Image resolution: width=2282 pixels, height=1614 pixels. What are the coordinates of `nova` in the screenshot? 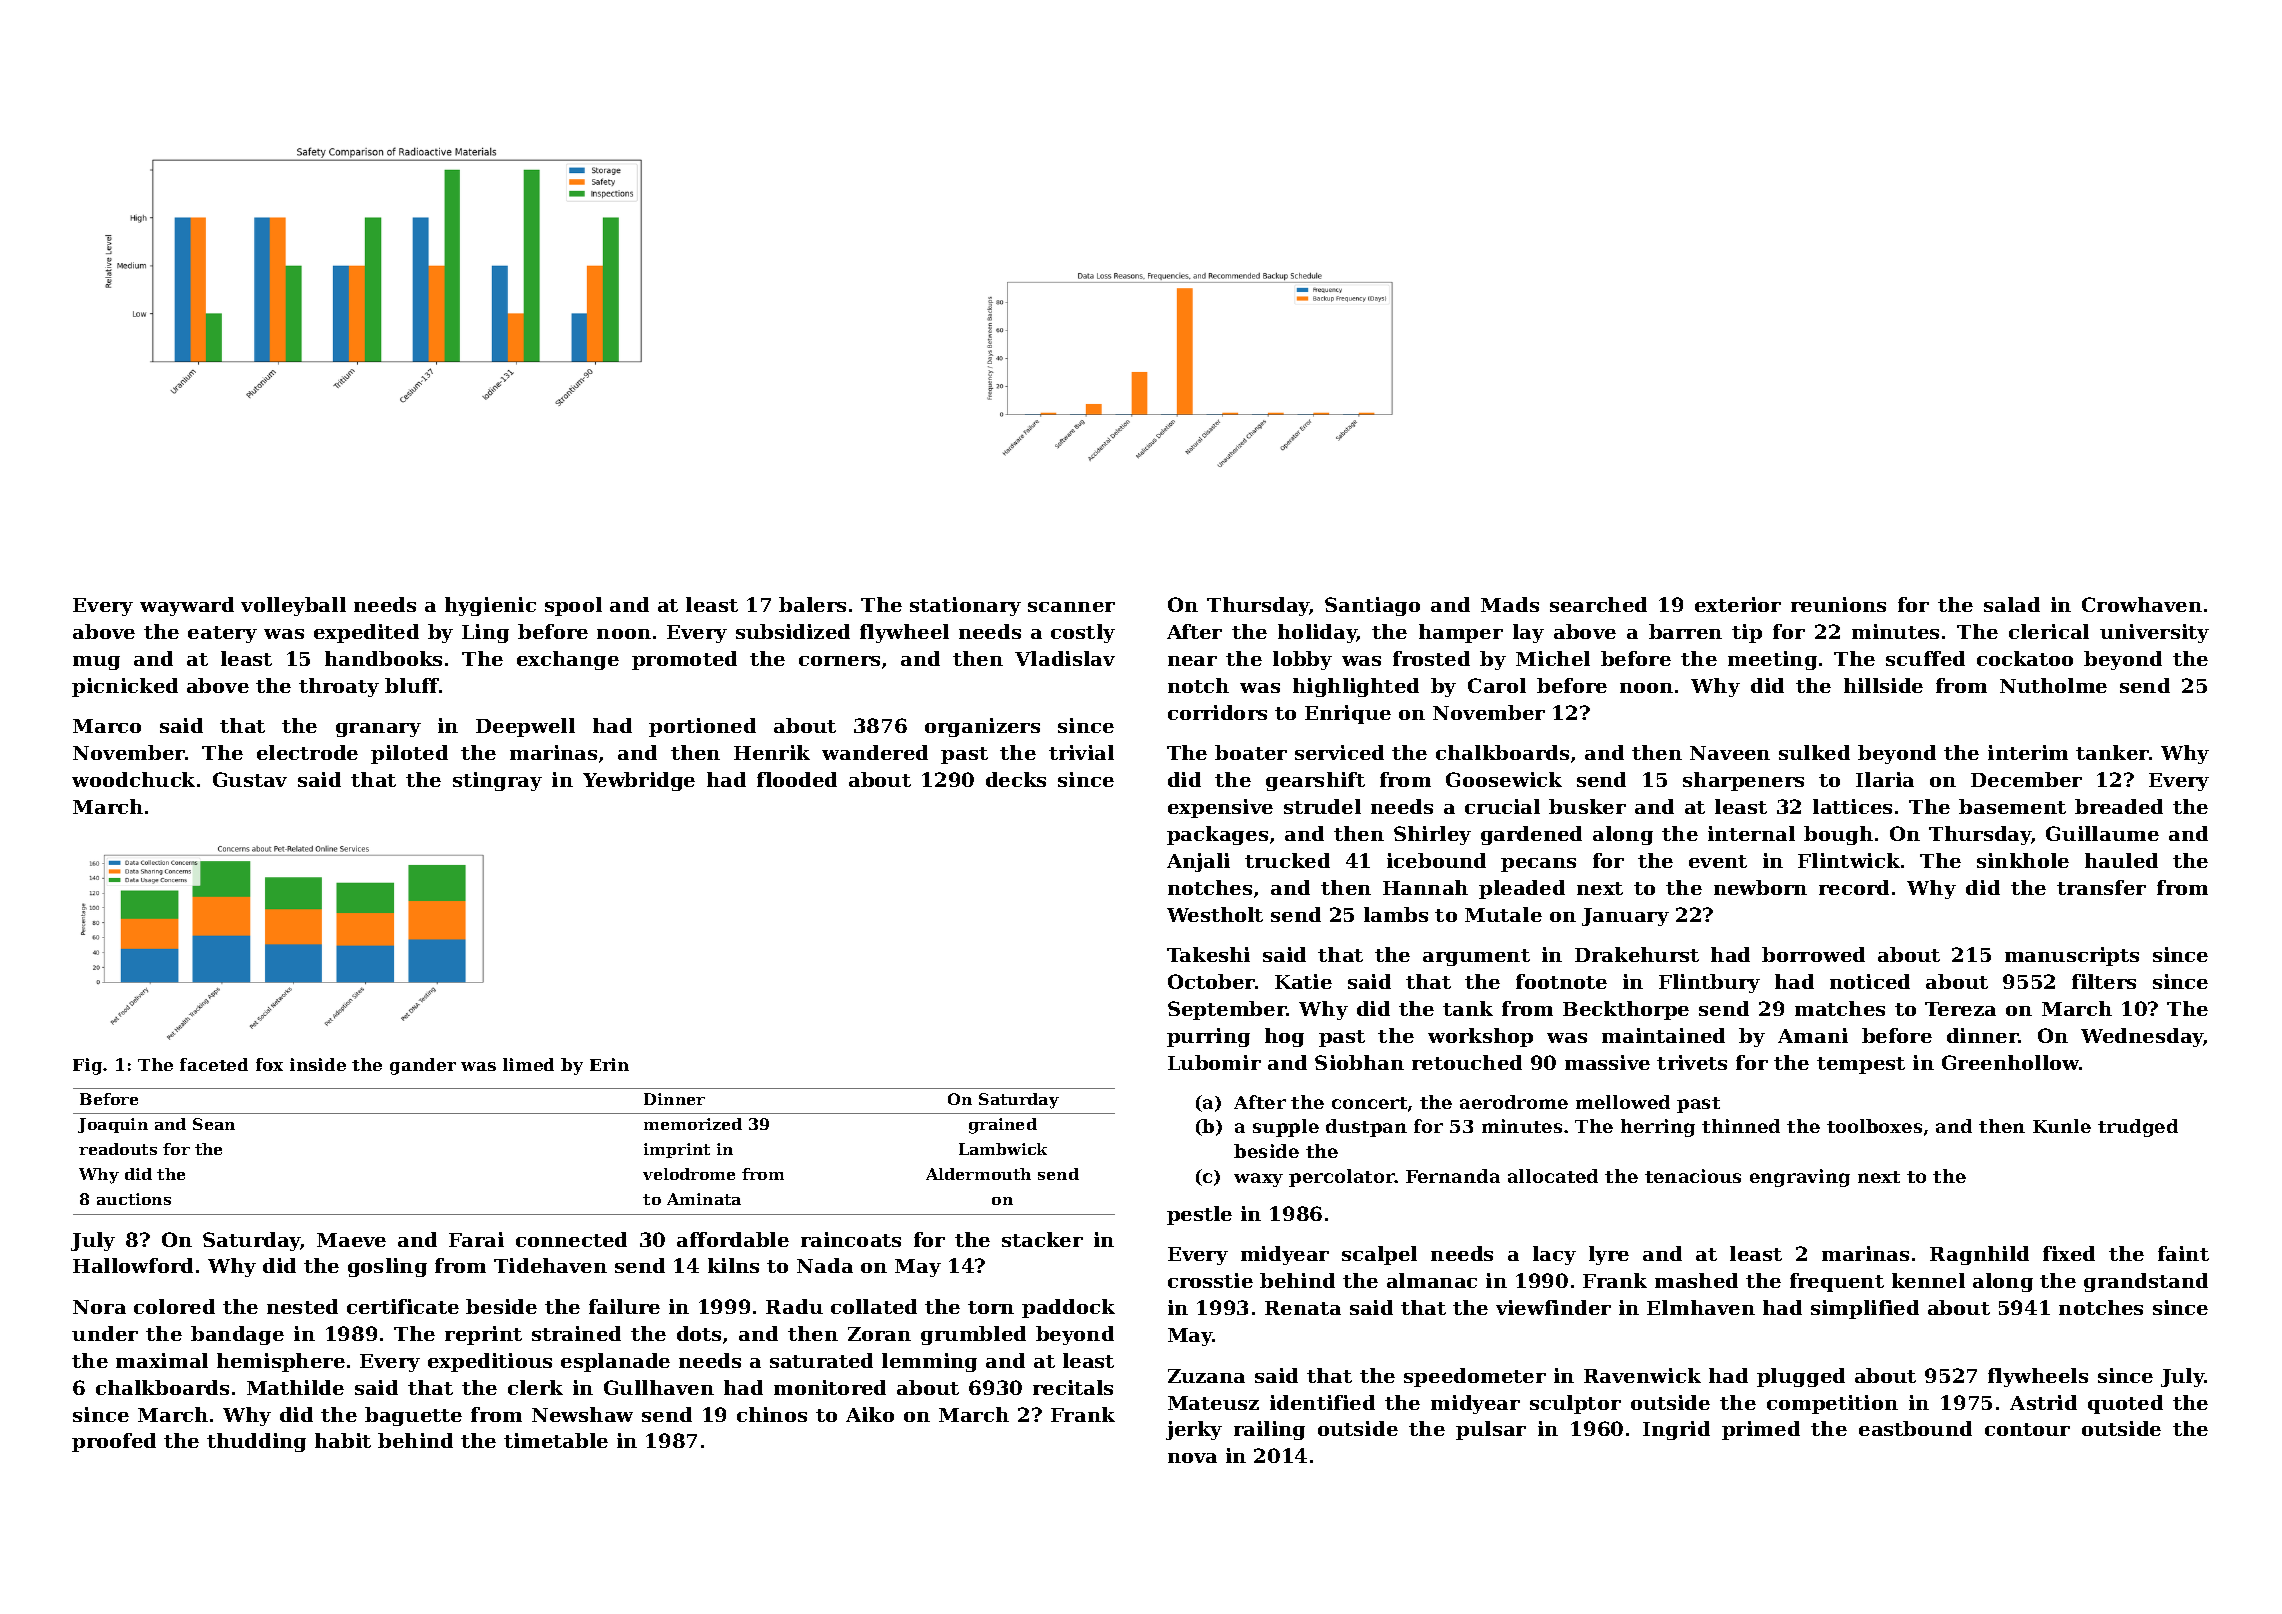 It's located at (1192, 1458).
